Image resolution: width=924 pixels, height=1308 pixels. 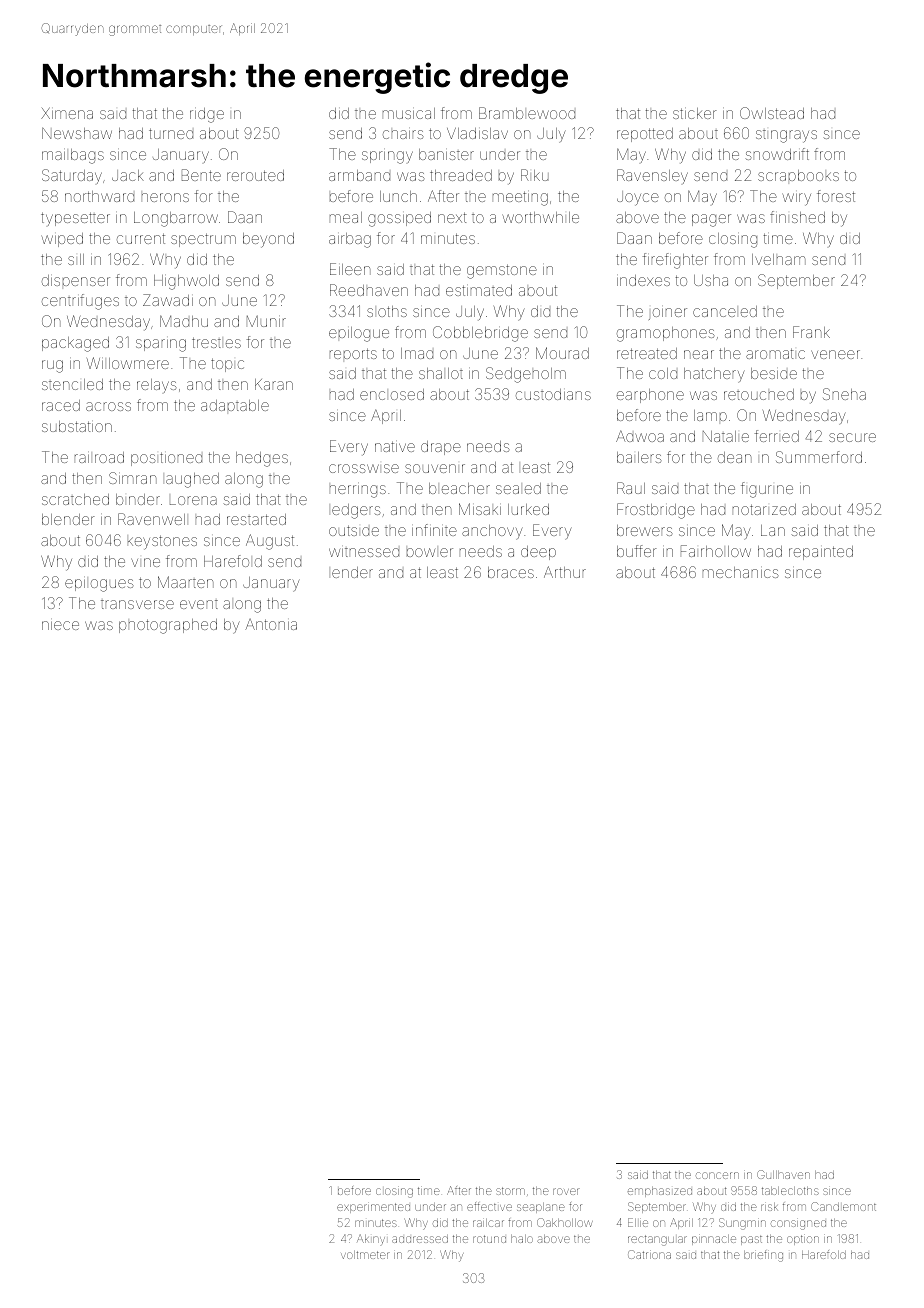 I want to click on storm, so click(x=510, y=1191).
